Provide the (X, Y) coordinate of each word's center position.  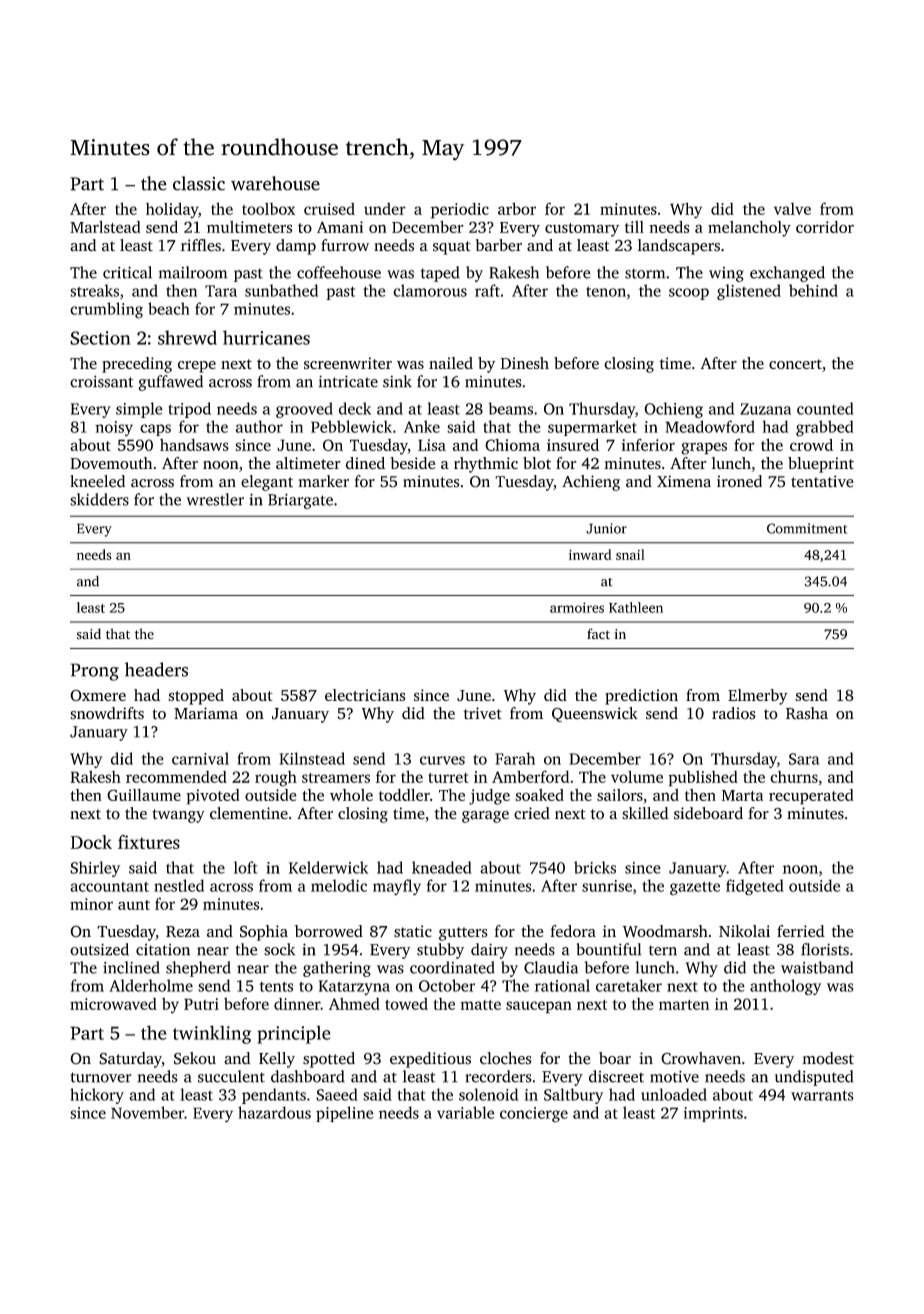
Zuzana (765, 409)
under (385, 209)
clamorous (430, 290)
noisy (114, 429)
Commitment (807, 528)
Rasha (807, 713)
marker (323, 481)
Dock (91, 842)
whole (351, 795)
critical (127, 272)
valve (792, 208)
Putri (201, 1004)
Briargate (300, 501)
